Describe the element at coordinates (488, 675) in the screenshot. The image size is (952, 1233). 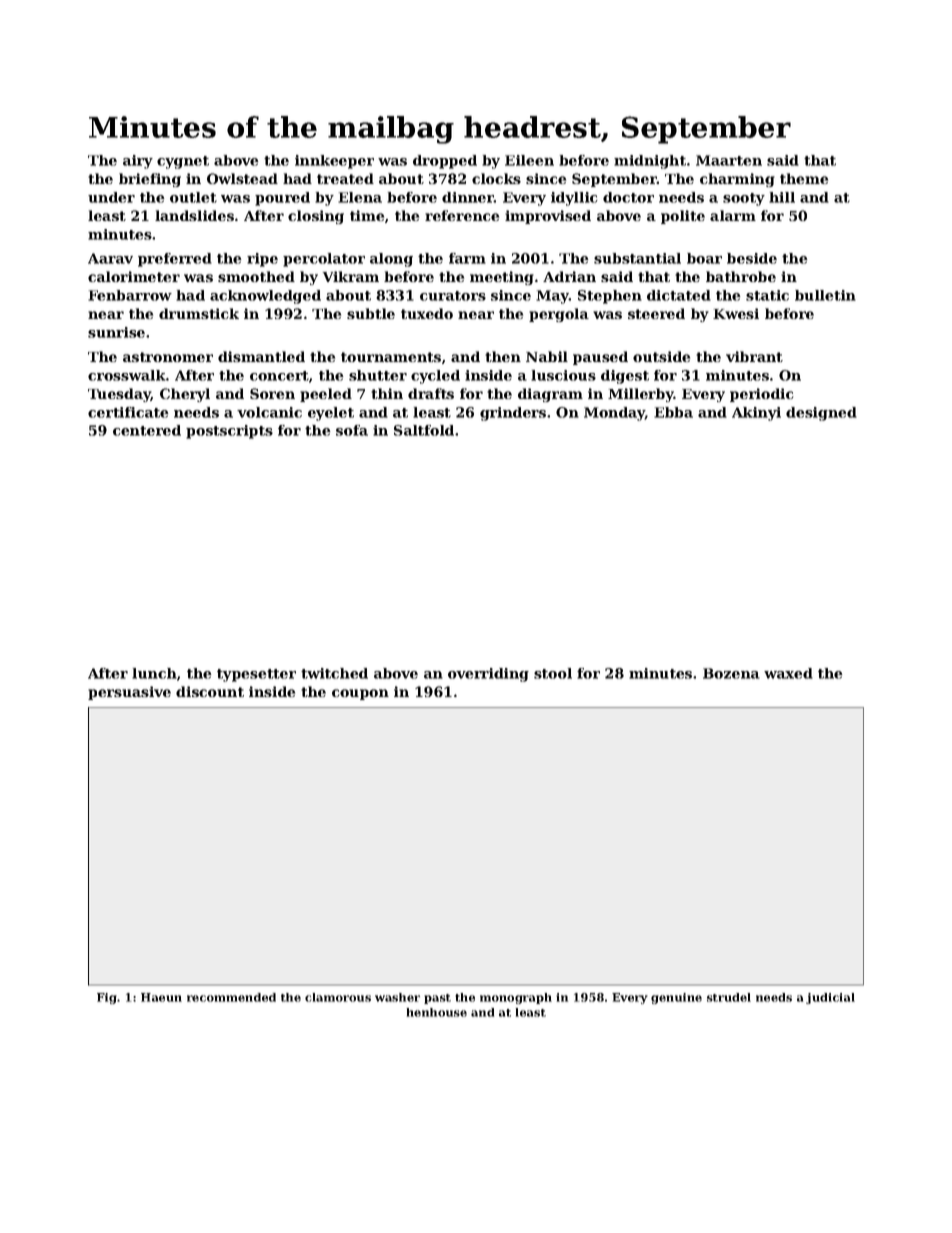
I see `overriding` at that location.
